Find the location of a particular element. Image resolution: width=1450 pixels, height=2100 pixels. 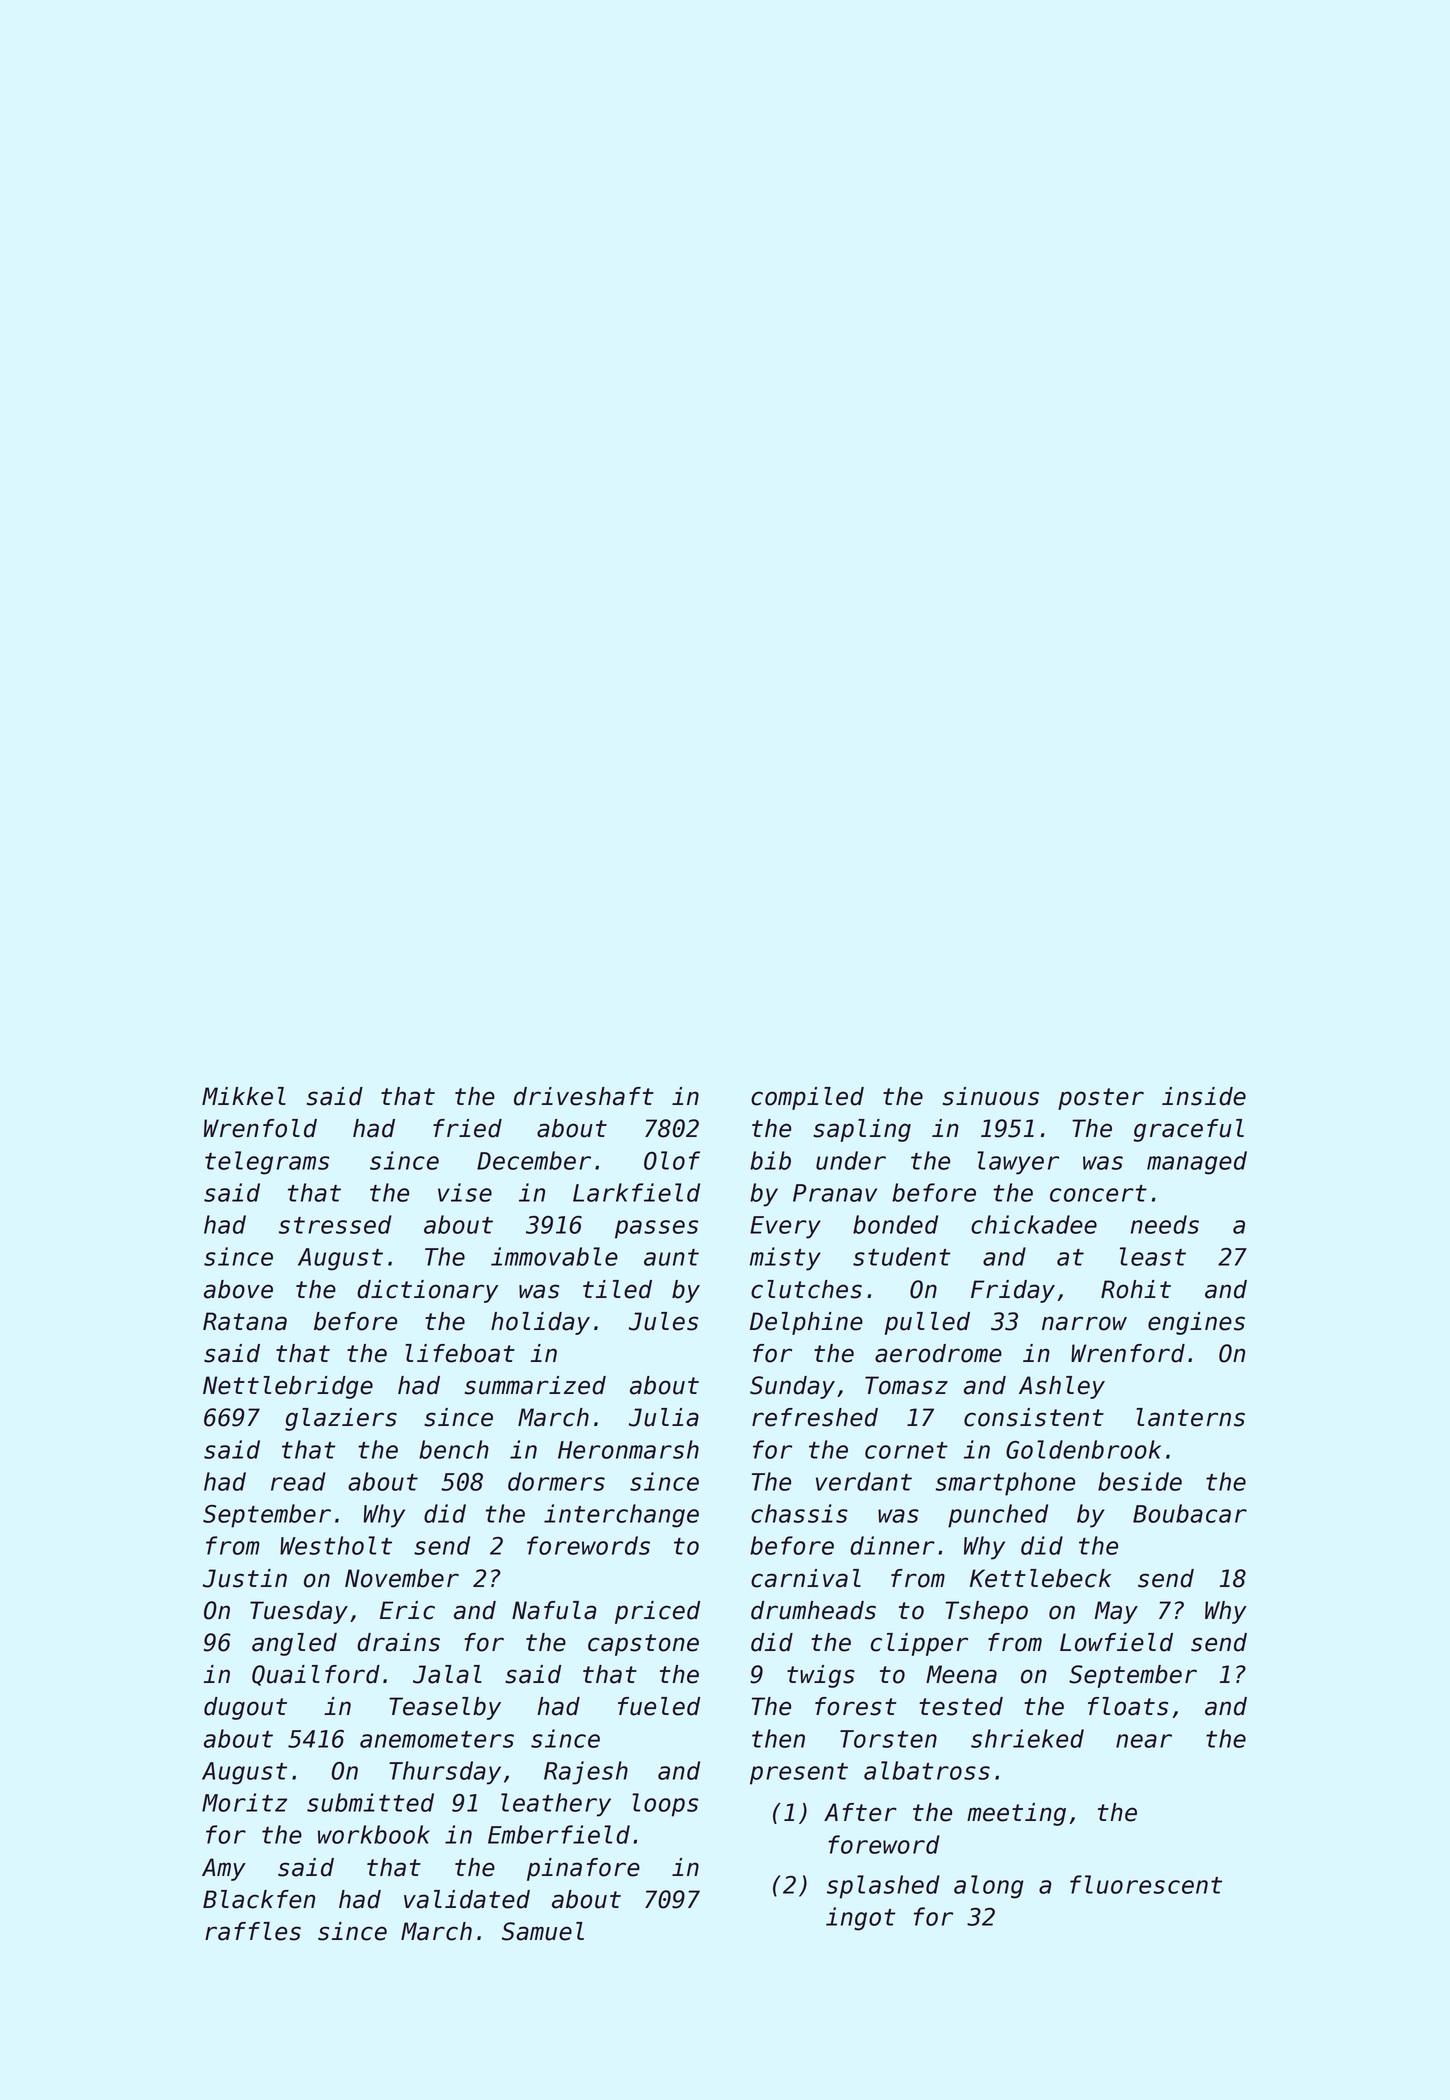

tiled is located at coordinates (617, 1289).
